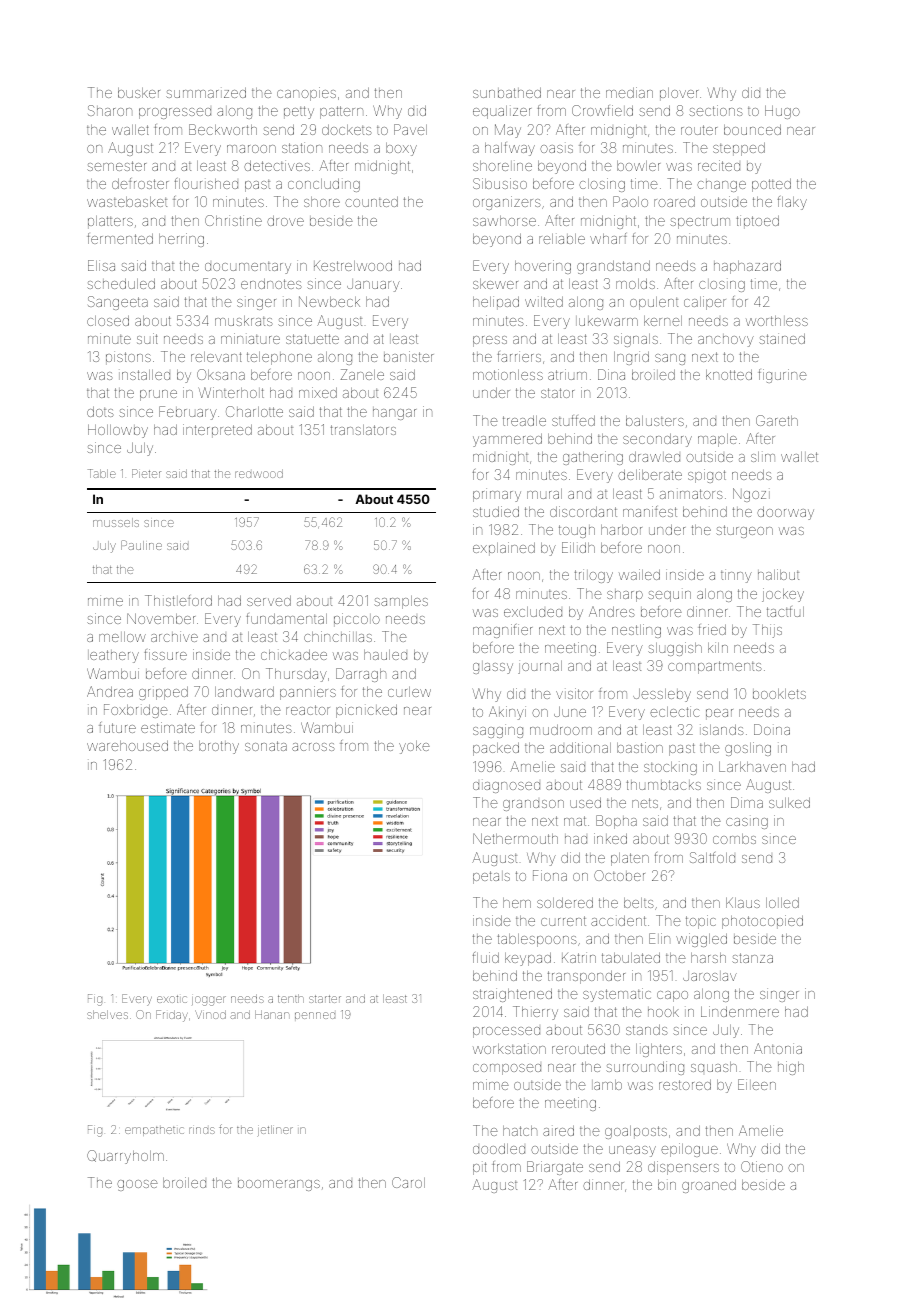 This screenshot has width=908, height=1316. Describe the element at coordinates (493, 667) in the screenshot. I see `glassy` at that location.
